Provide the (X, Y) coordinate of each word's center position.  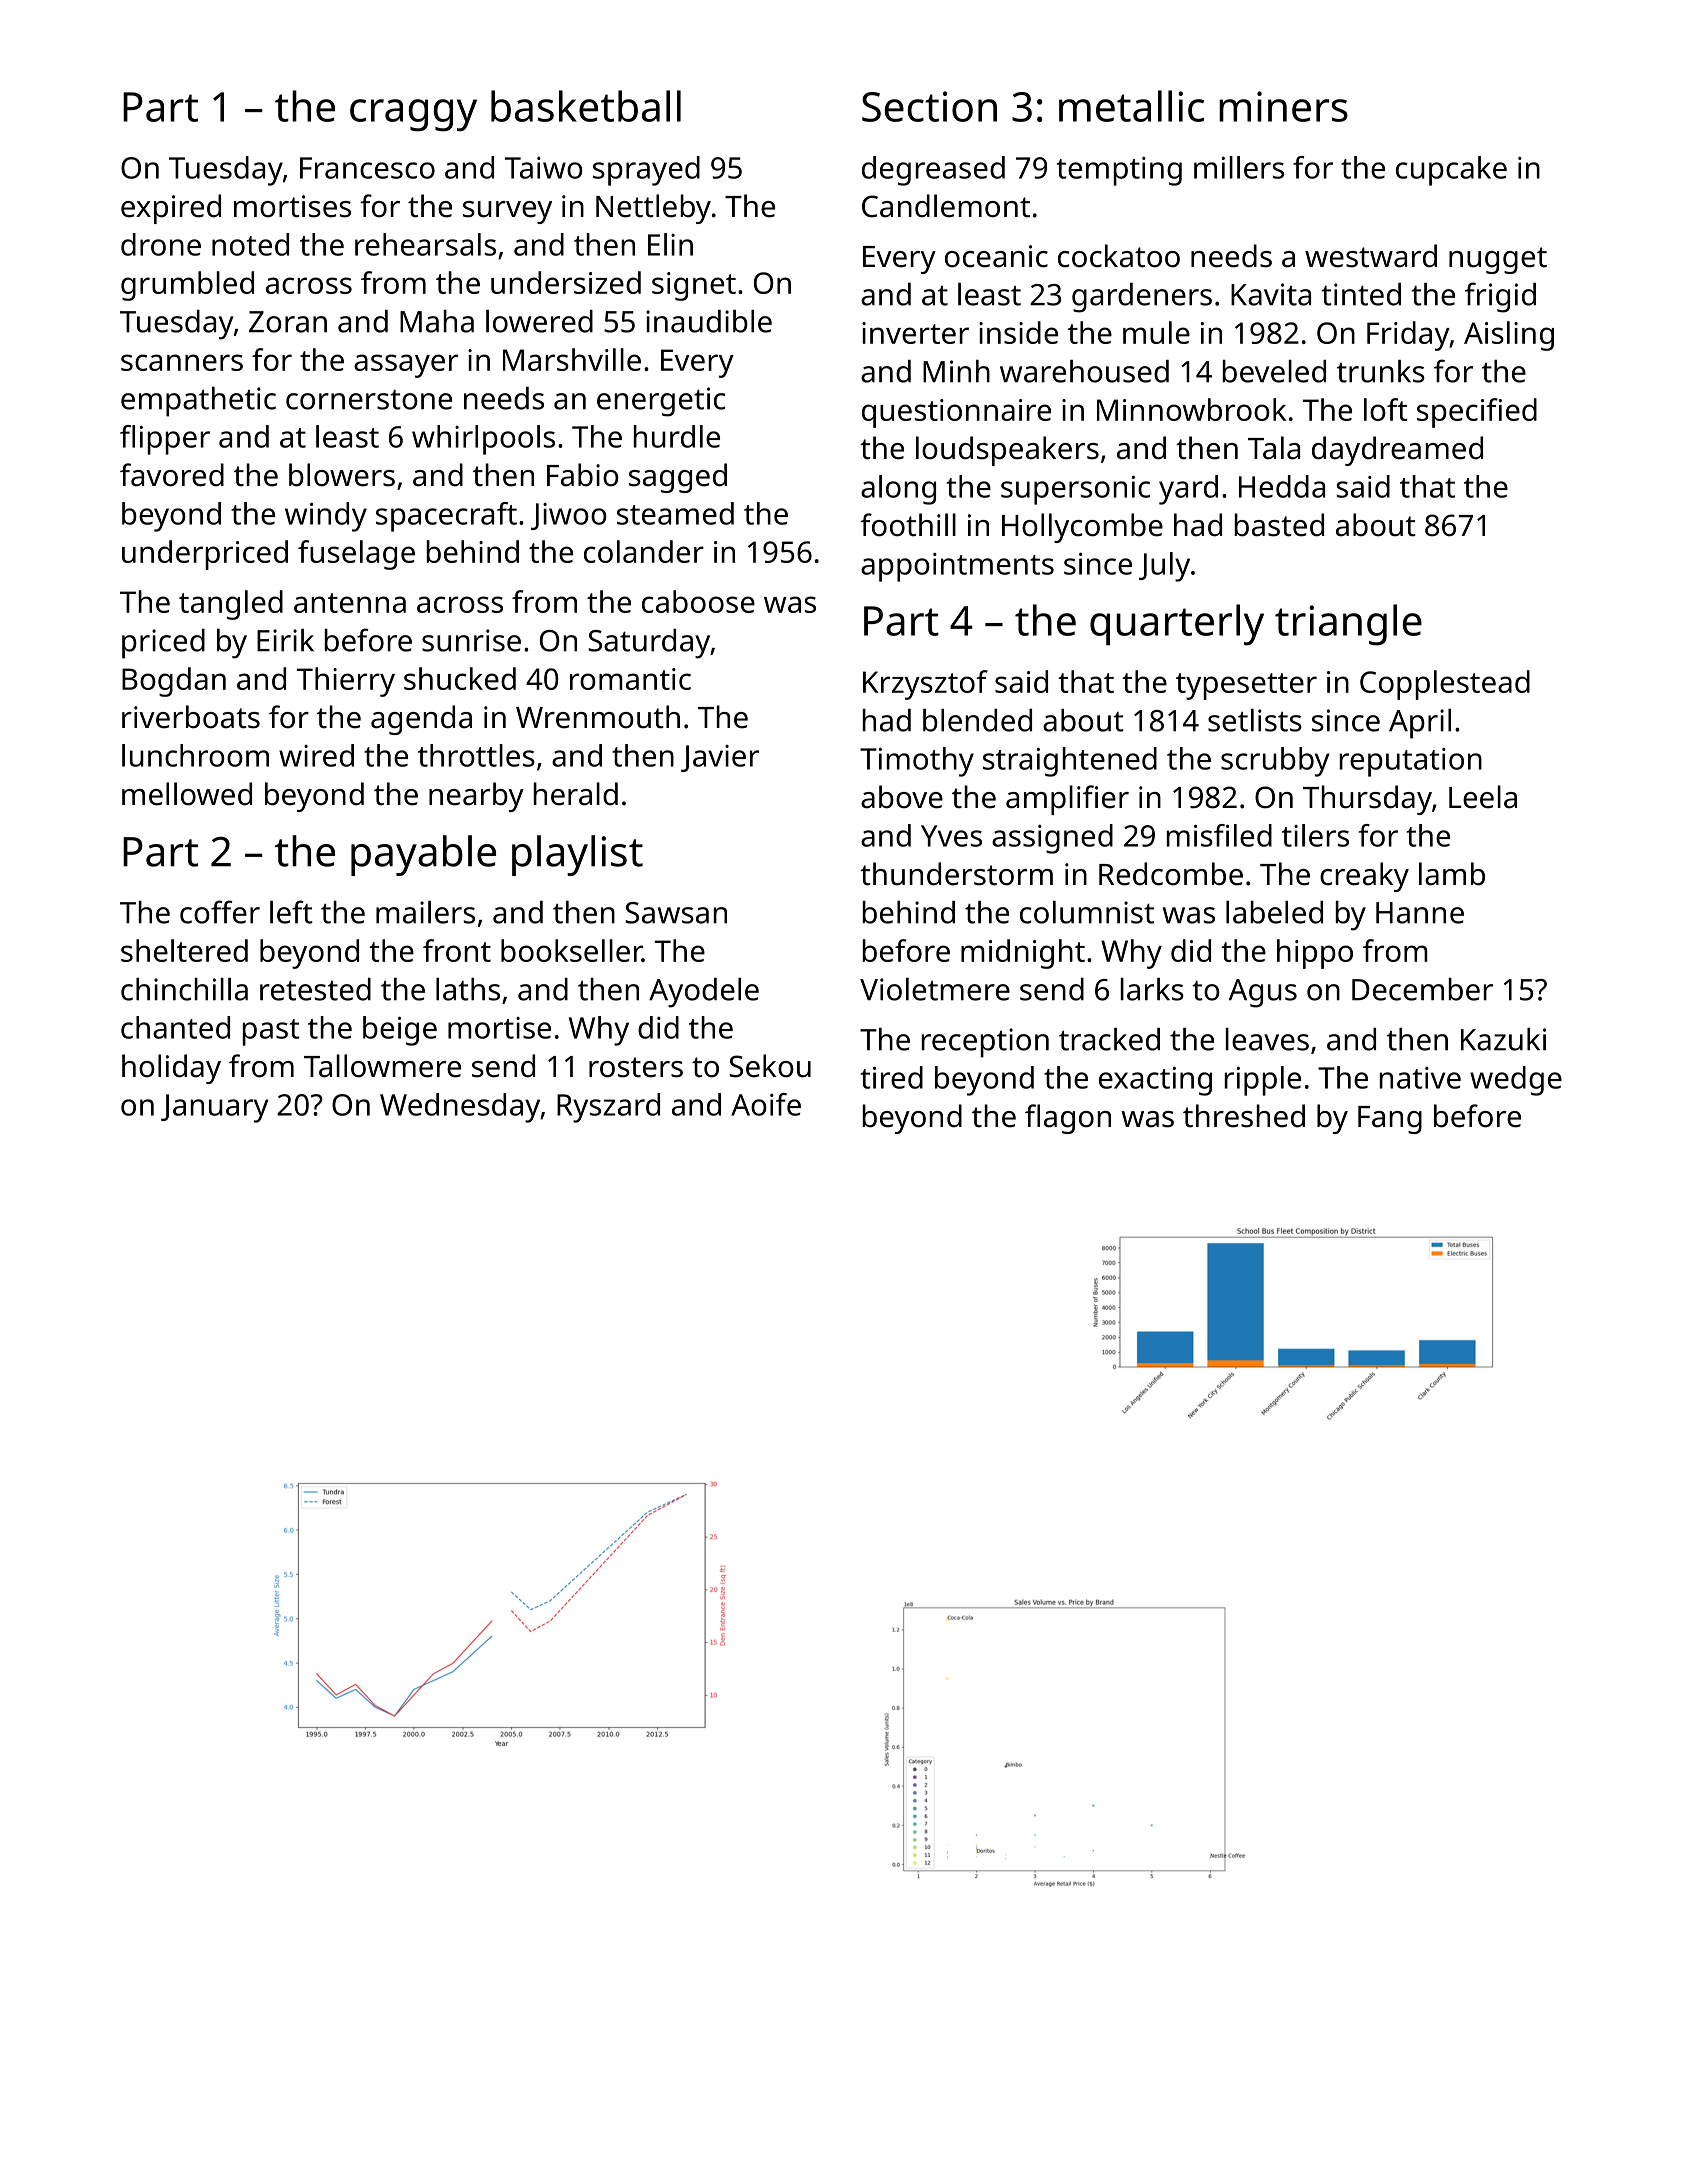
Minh (956, 371)
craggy (413, 115)
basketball (586, 106)
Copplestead (1445, 685)
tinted (1361, 294)
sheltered (184, 950)
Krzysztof (925, 685)
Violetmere (935, 989)
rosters (636, 1067)
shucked (460, 678)
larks (1152, 989)
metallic (1131, 106)
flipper (165, 440)
